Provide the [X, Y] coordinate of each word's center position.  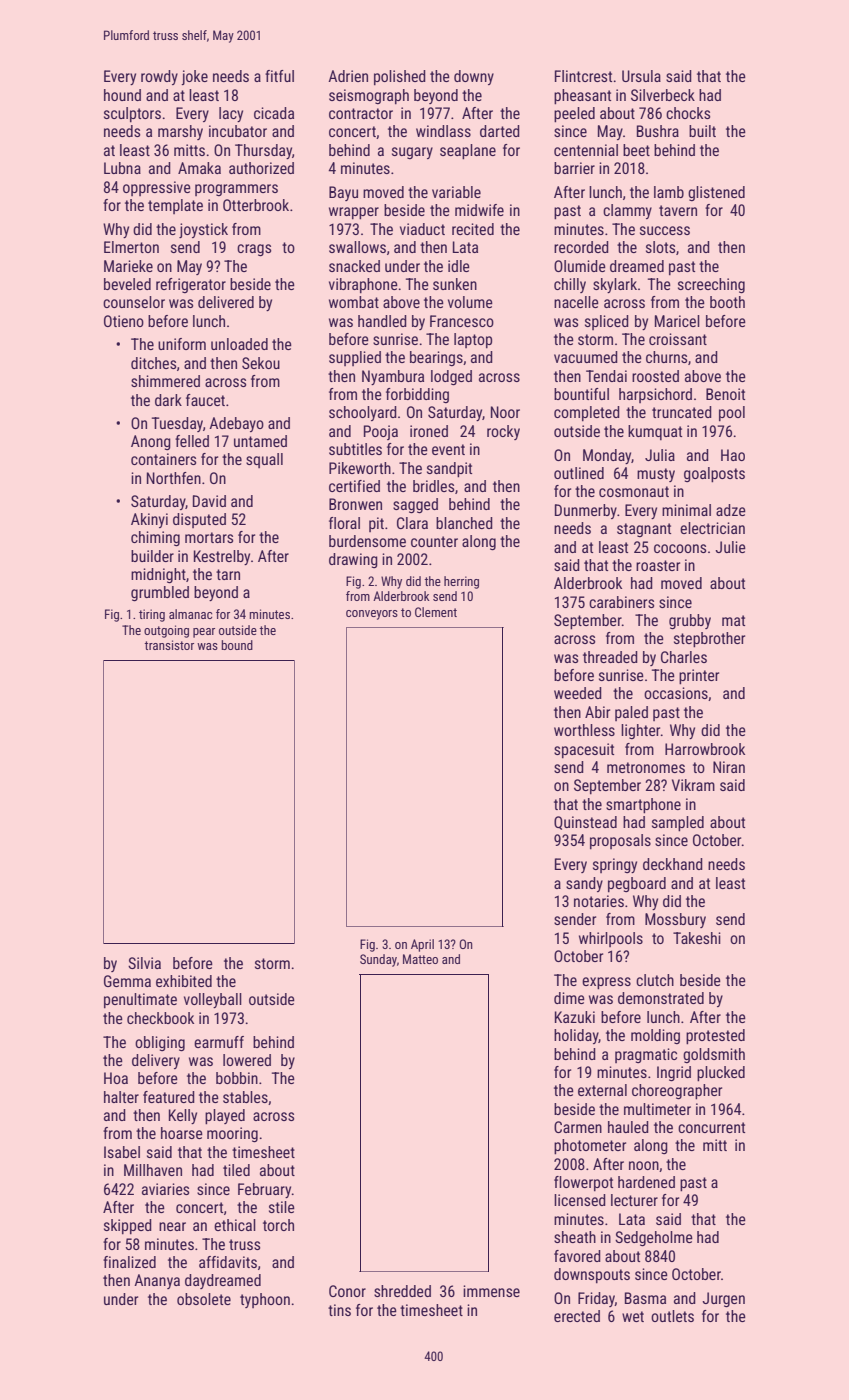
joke [194, 77]
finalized [129, 1262]
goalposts [714, 475]
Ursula [641, 76]
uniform [182, 344]
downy [474, 77]
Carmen [578, 1127]
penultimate [140, 1000]
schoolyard [363, 413]
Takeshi [697, 938]
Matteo [420, 959]
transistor [169, 645]
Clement [436, 612]
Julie [730, 547]
